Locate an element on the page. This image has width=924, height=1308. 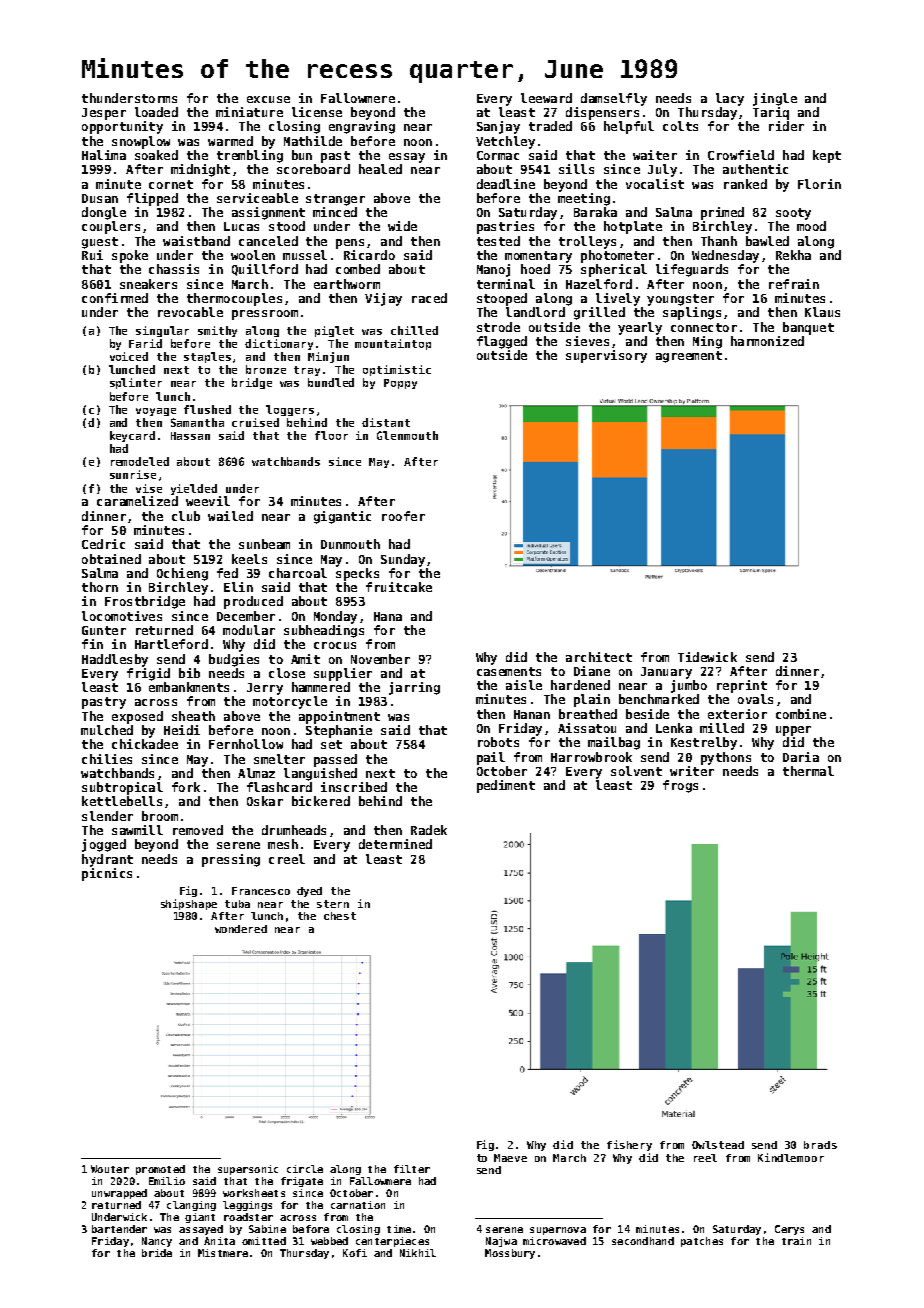
Nikhil is located at coordinates (418, 1253).
